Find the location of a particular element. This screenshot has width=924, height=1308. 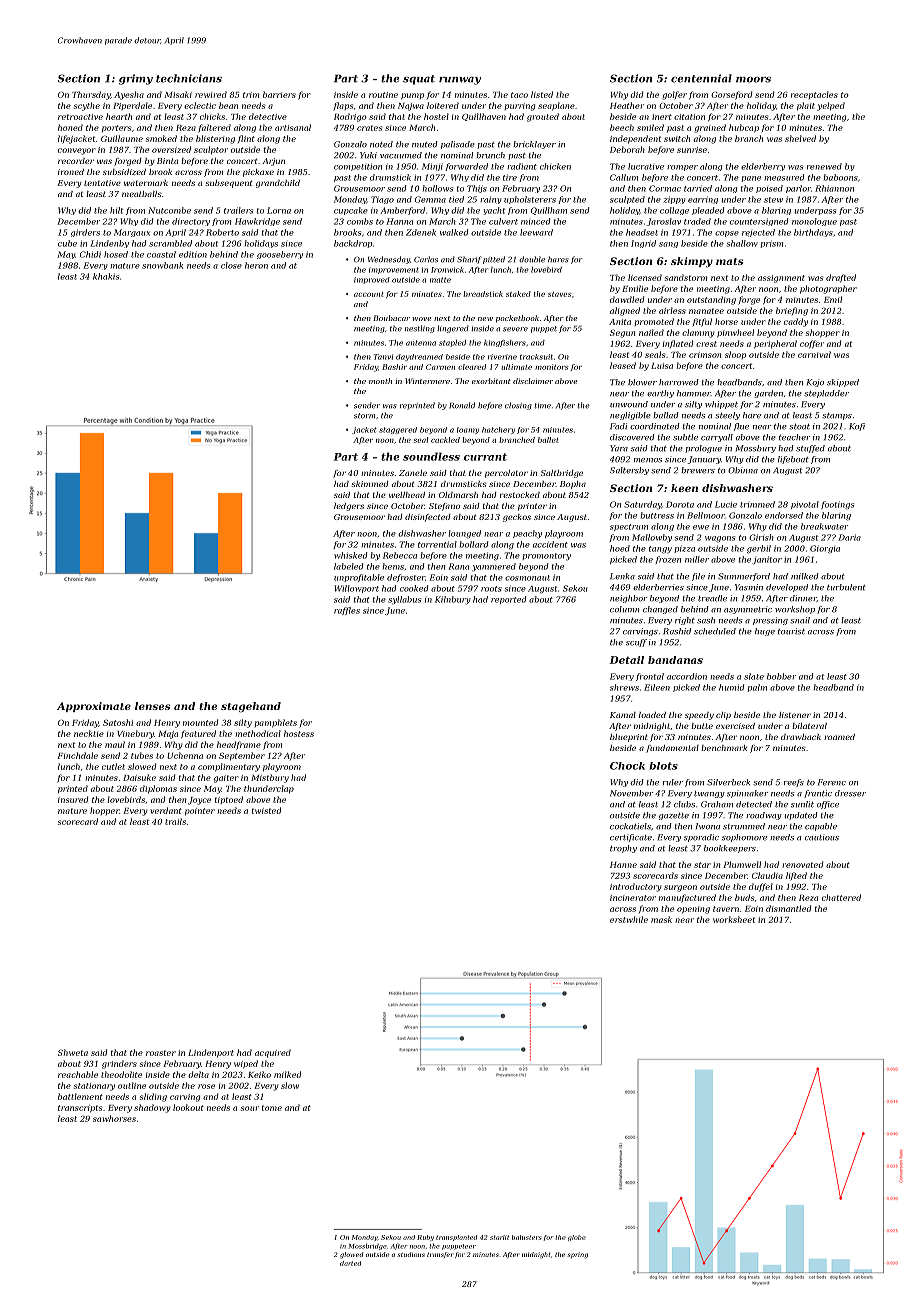

bean is located at coordinates (228, 105).
